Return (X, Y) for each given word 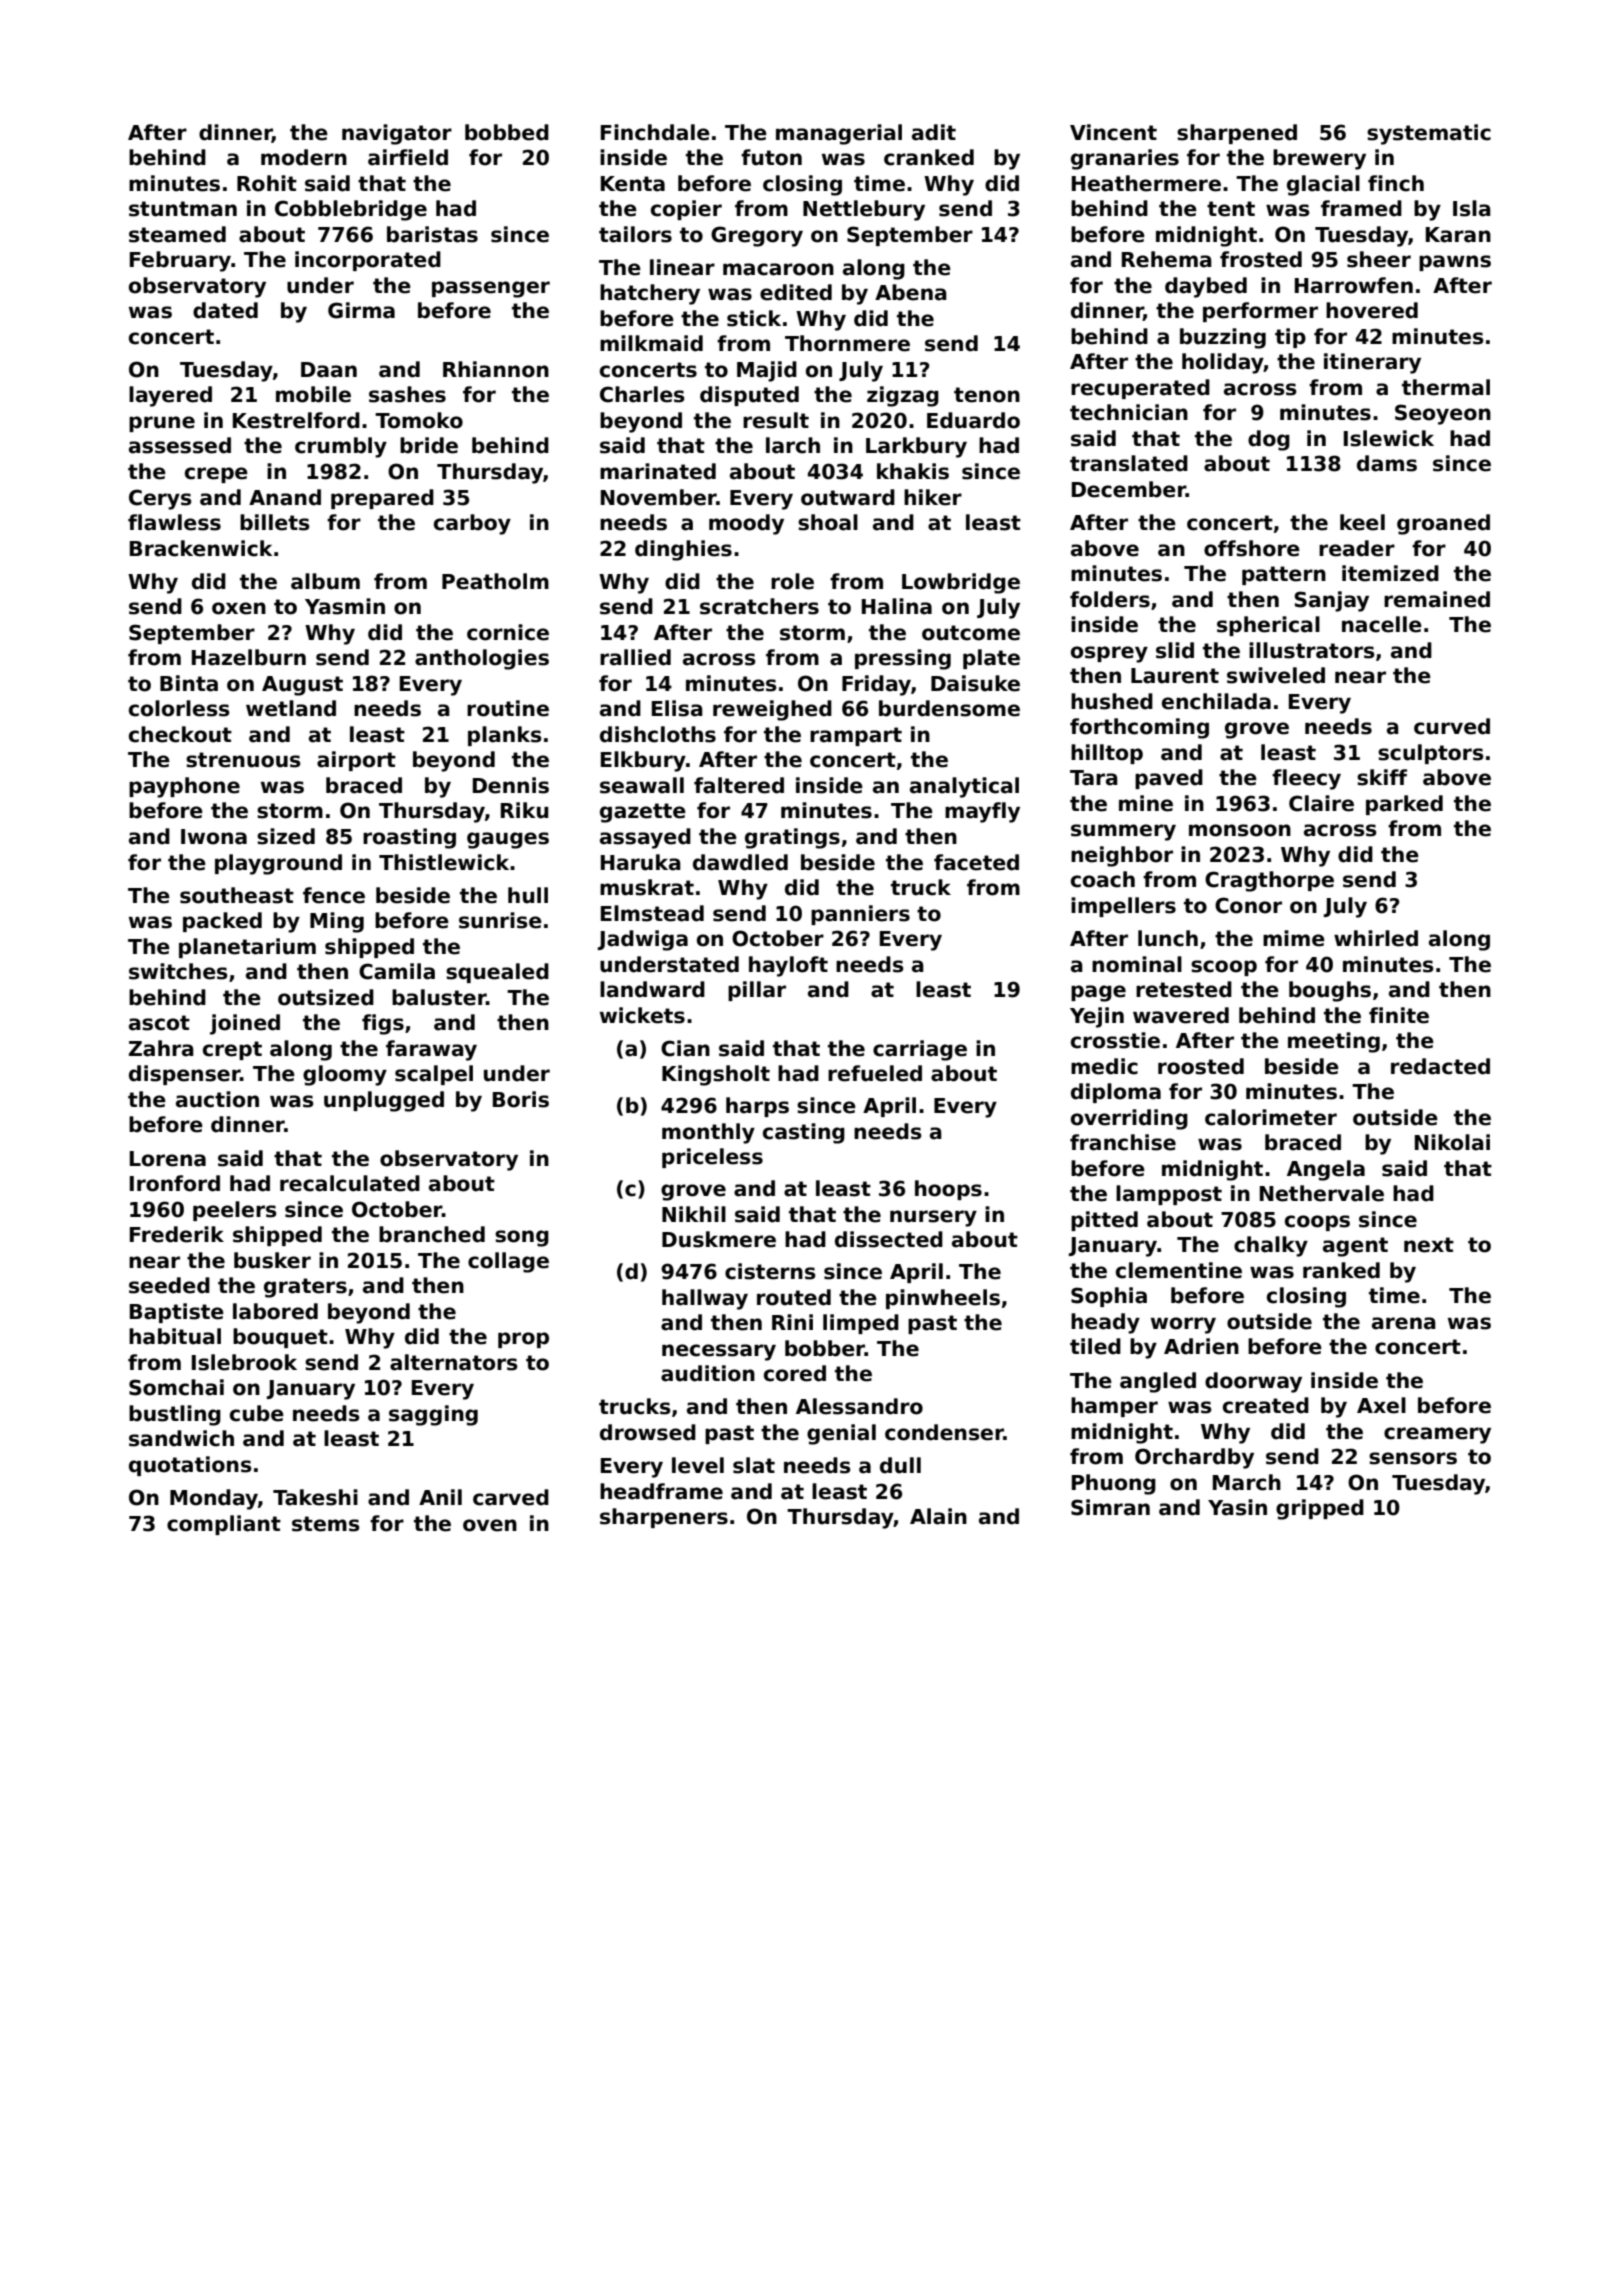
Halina (897, 606)
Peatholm (495, 581)
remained (1437, 599)
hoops (948, 1190)
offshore (1252, 548)
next (1429, 1245)
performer (1260, 312)
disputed (749, 396)
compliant (224, 1525)
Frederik (177, 1234)
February (180, 261)
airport (356, 761)
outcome (971, 633)
